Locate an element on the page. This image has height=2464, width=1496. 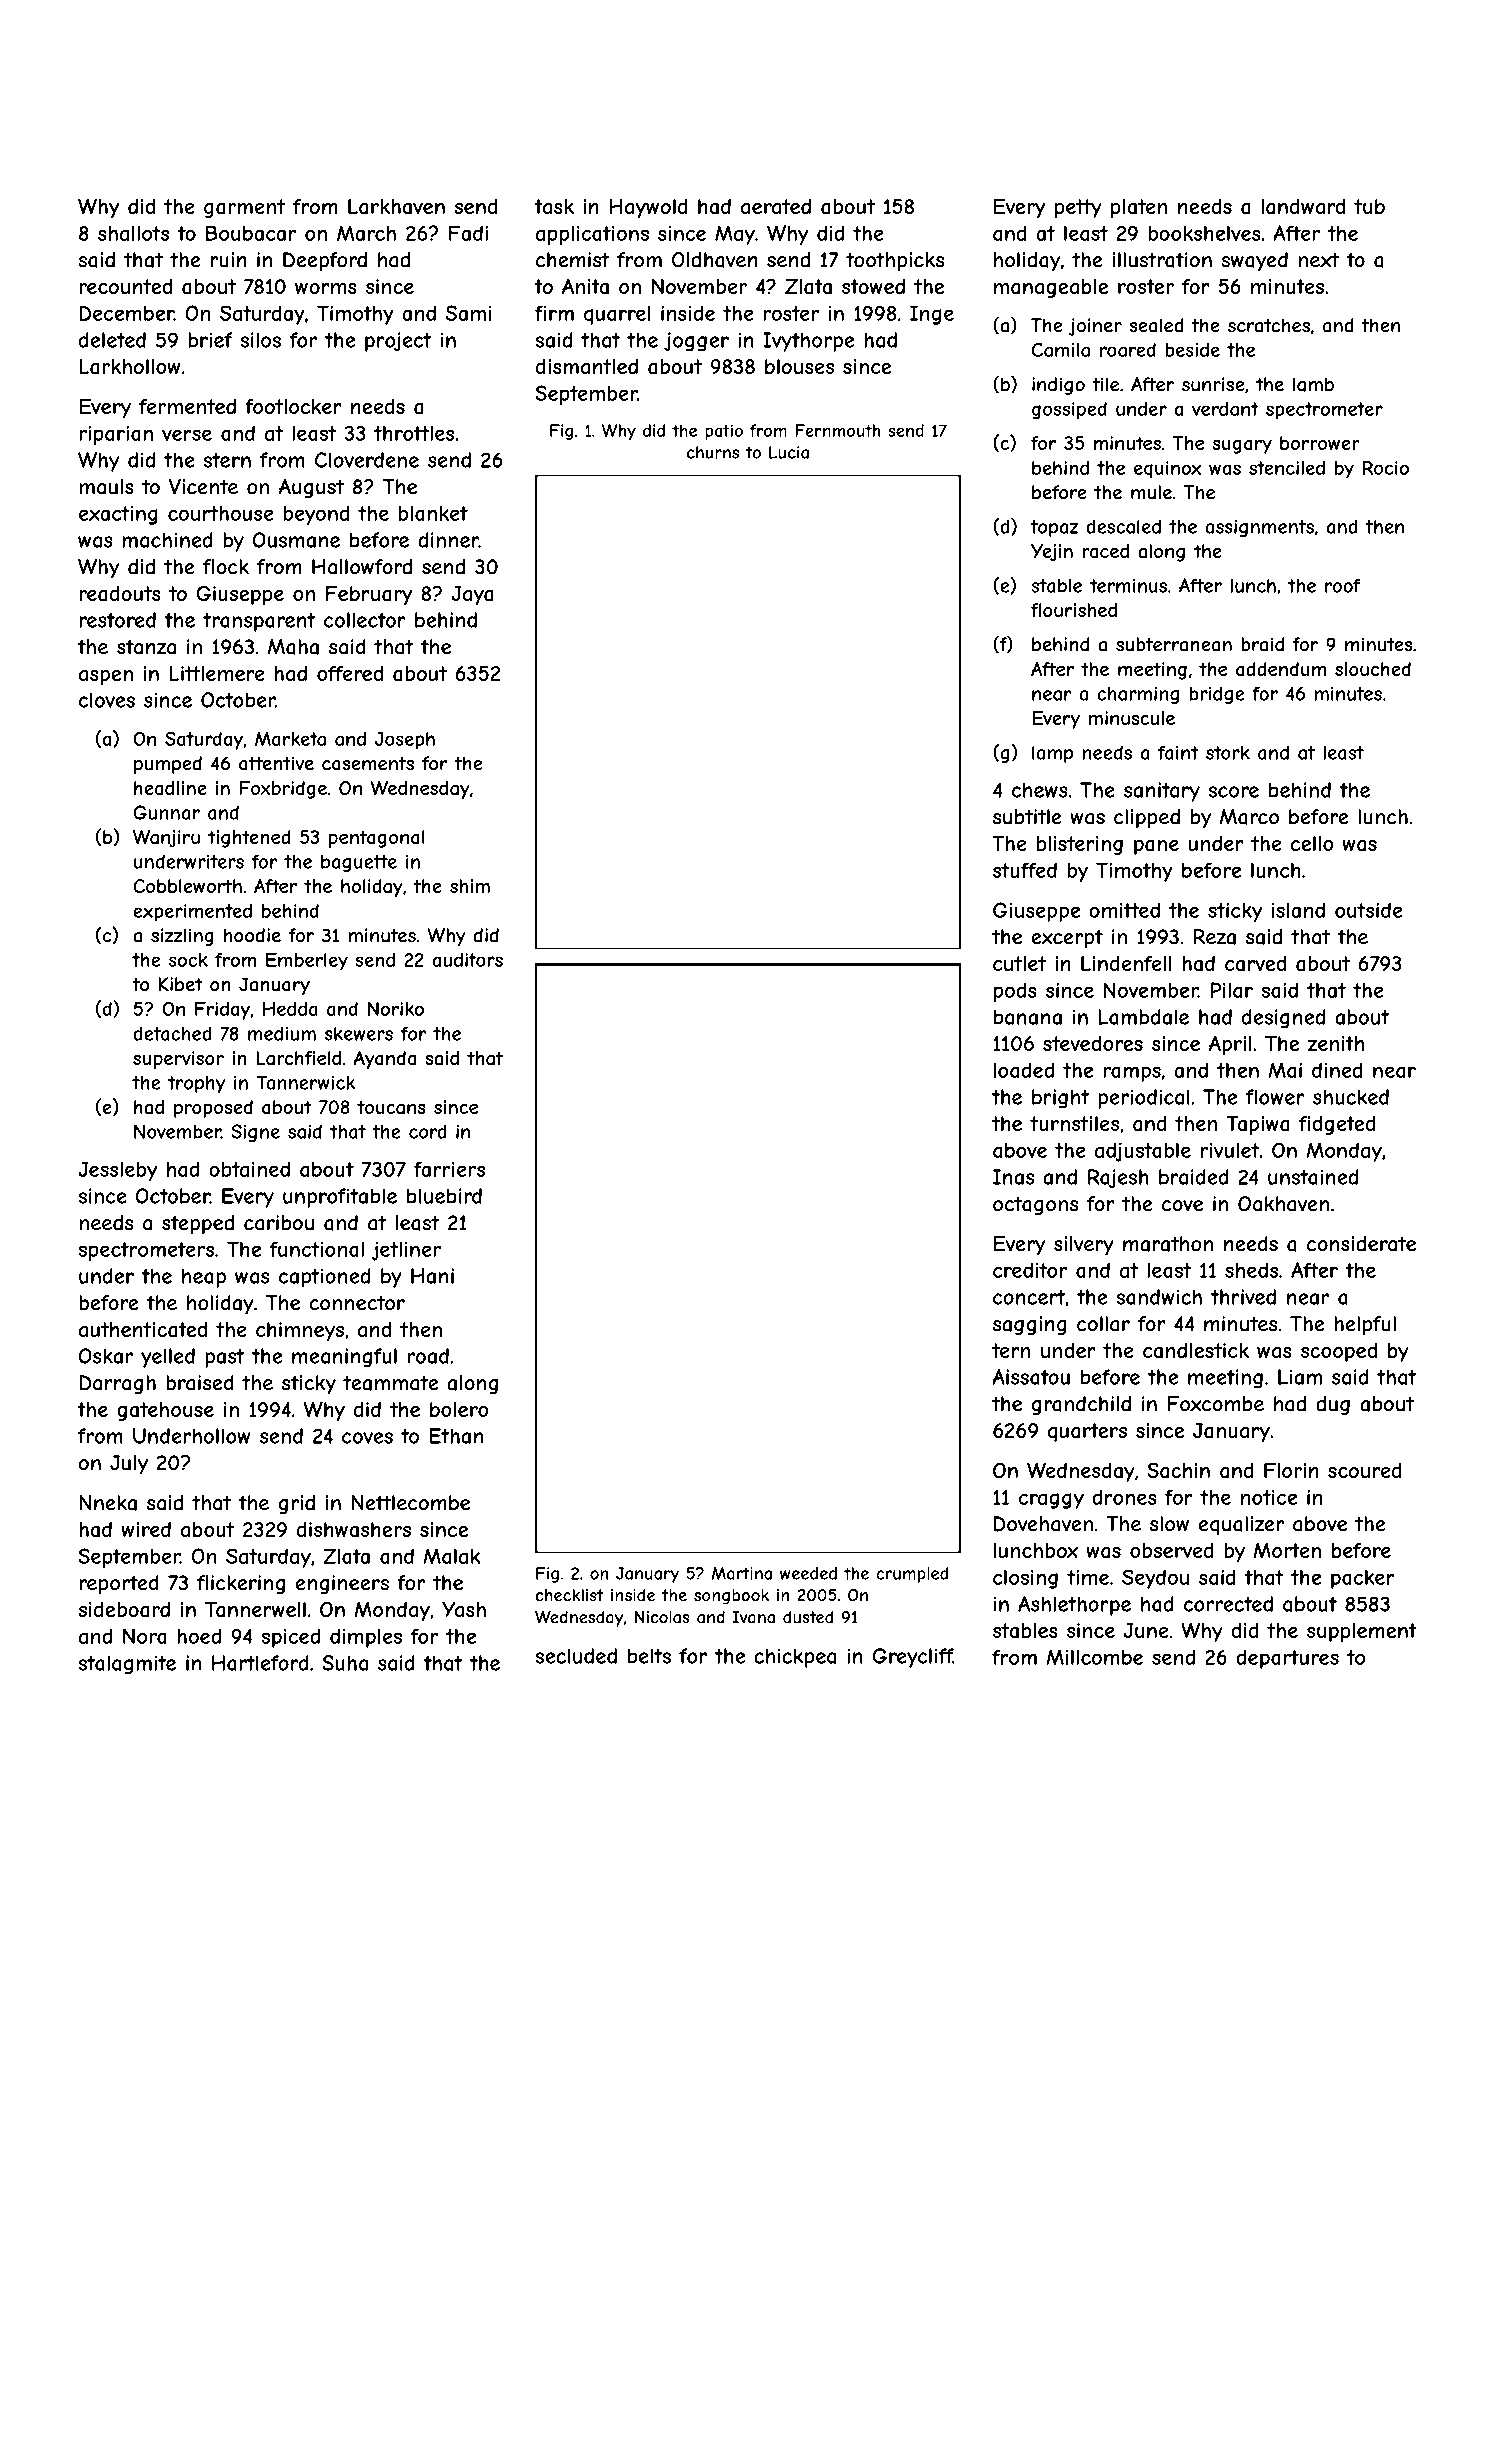
transparent is located at coordinates (259, 622).
